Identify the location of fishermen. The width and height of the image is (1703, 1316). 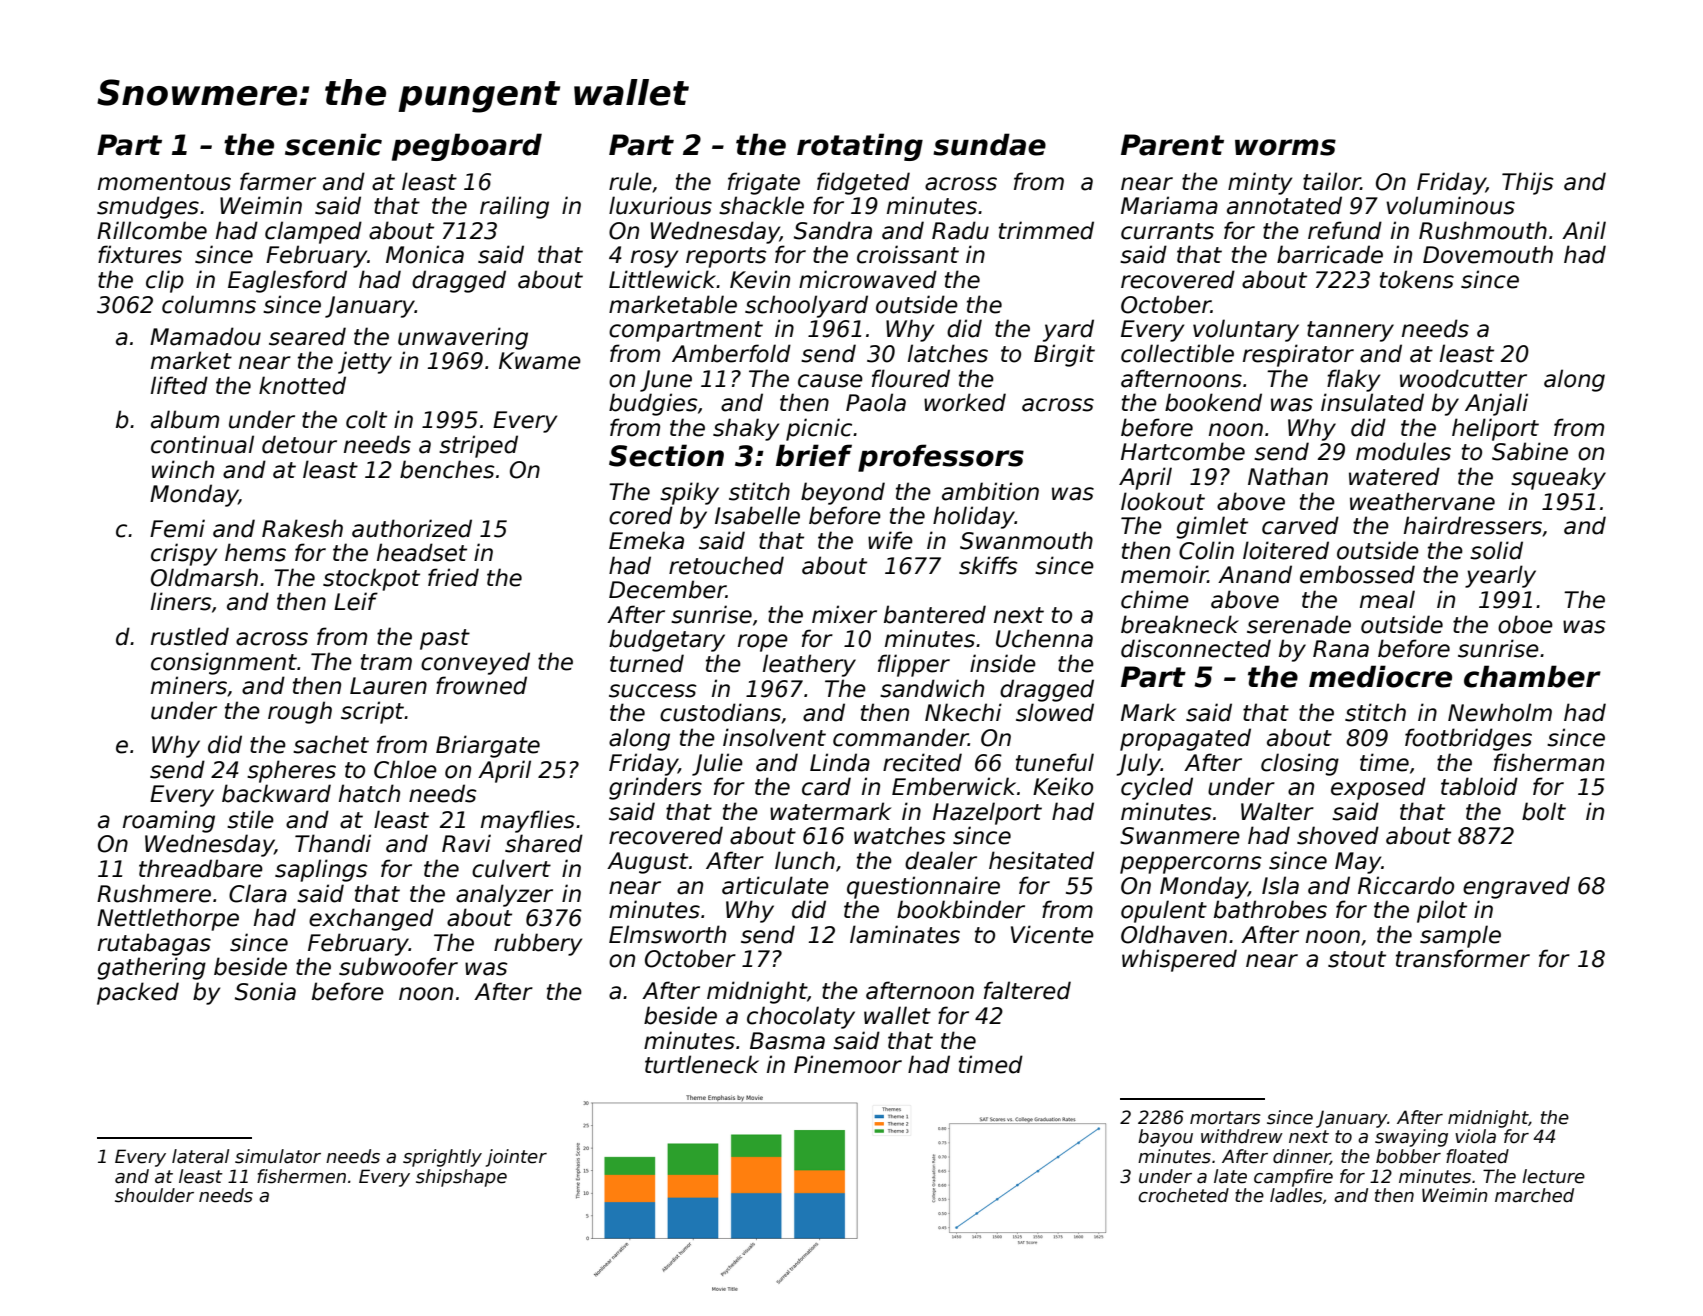
(301, 1176).
